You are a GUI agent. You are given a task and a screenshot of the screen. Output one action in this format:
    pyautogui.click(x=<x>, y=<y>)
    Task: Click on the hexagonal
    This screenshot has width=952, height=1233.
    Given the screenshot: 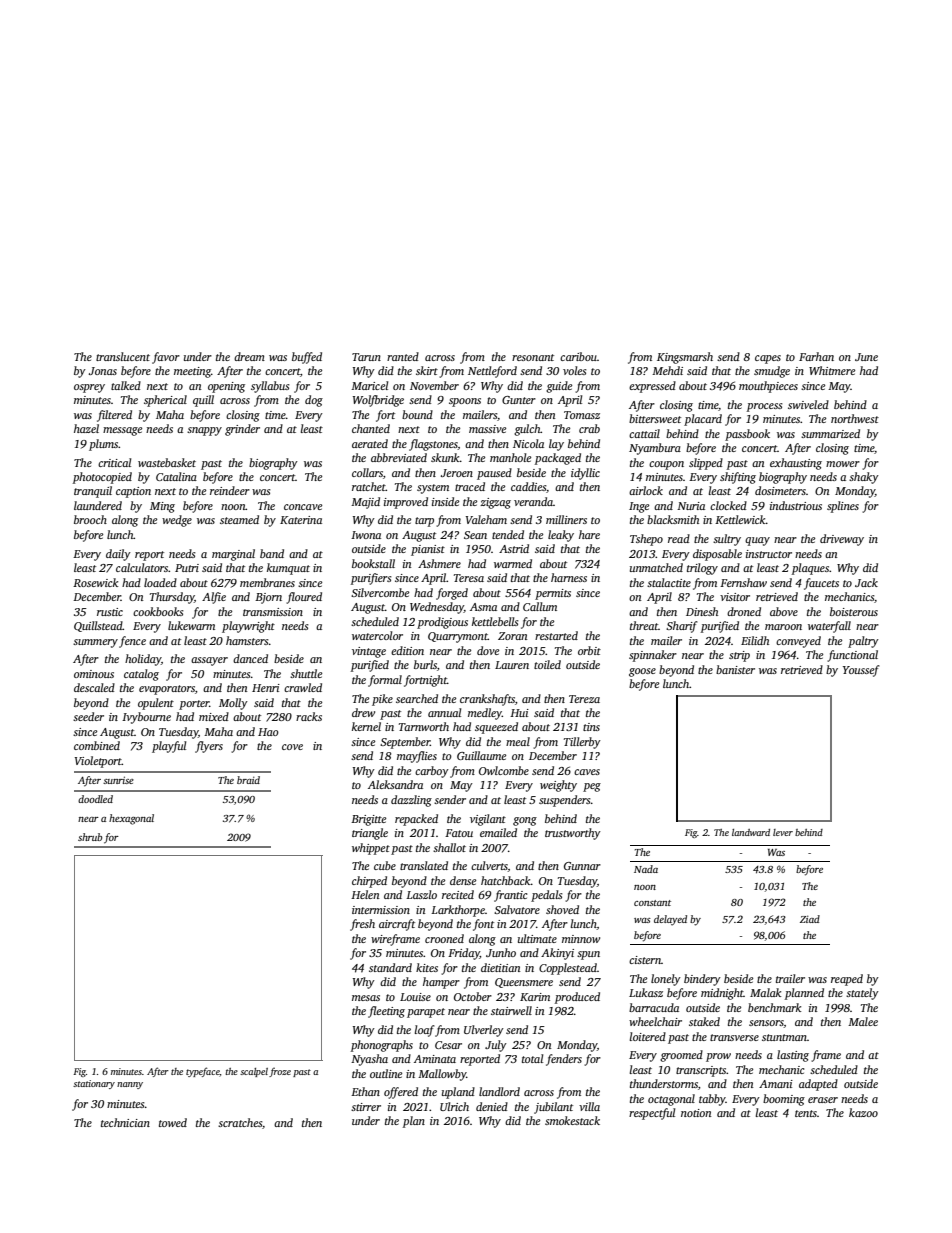 What is the action you would take?
    pyautogui.click(x=131, y=819)
